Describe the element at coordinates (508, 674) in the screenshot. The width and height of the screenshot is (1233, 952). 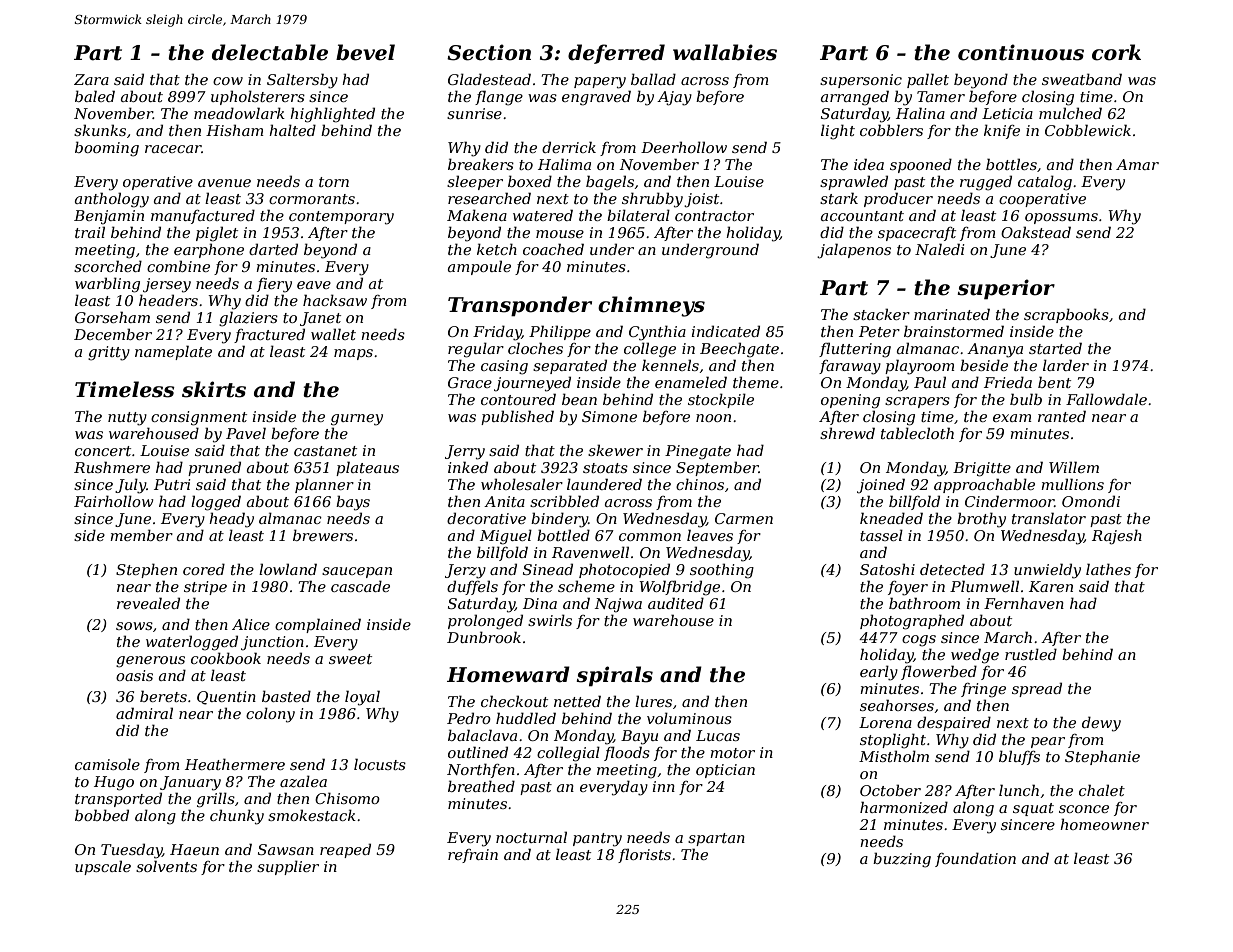
I see `Homeward` at that location.
